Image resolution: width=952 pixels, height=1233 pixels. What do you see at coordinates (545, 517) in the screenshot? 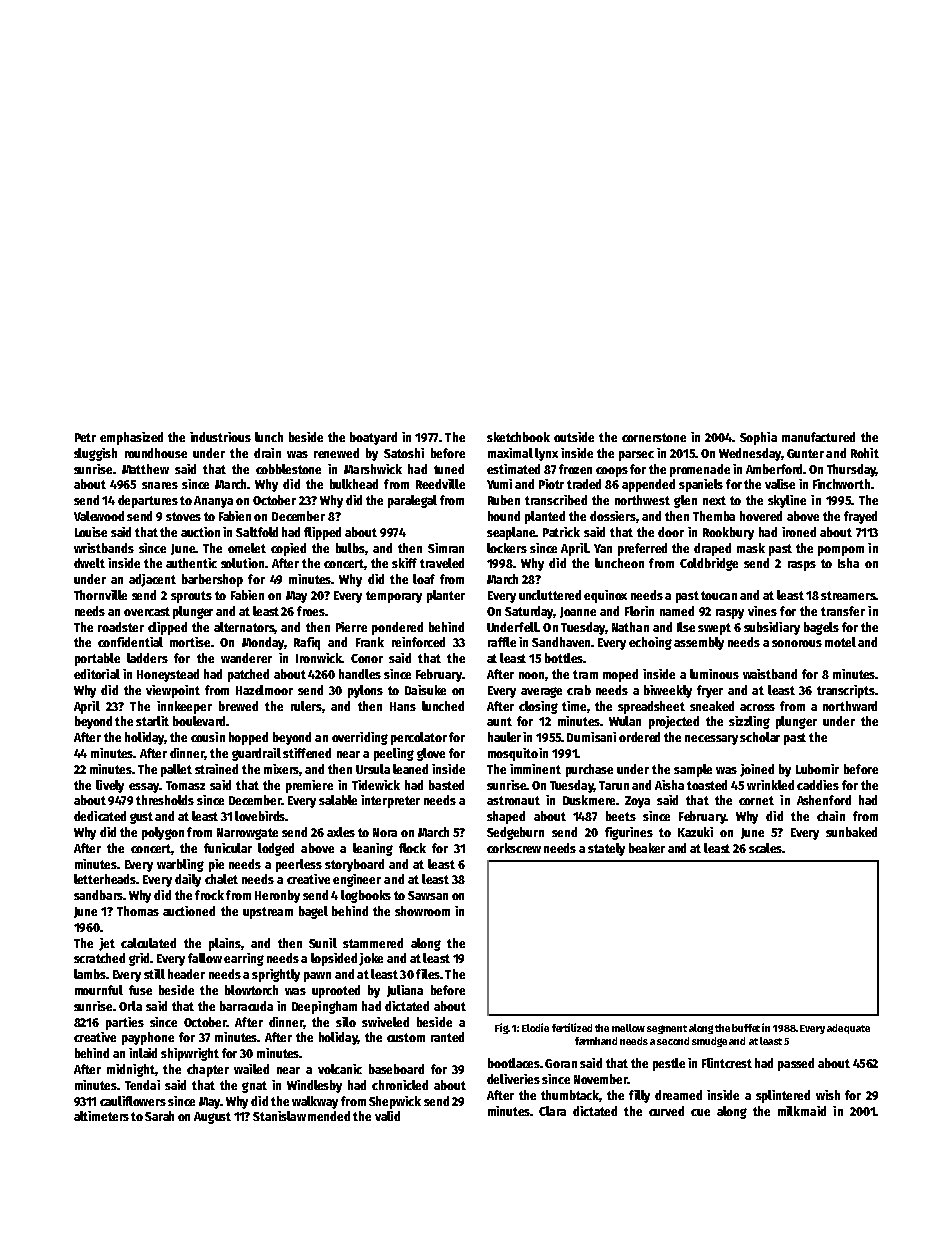
I see `planted` at bounding box center [545, 517].
